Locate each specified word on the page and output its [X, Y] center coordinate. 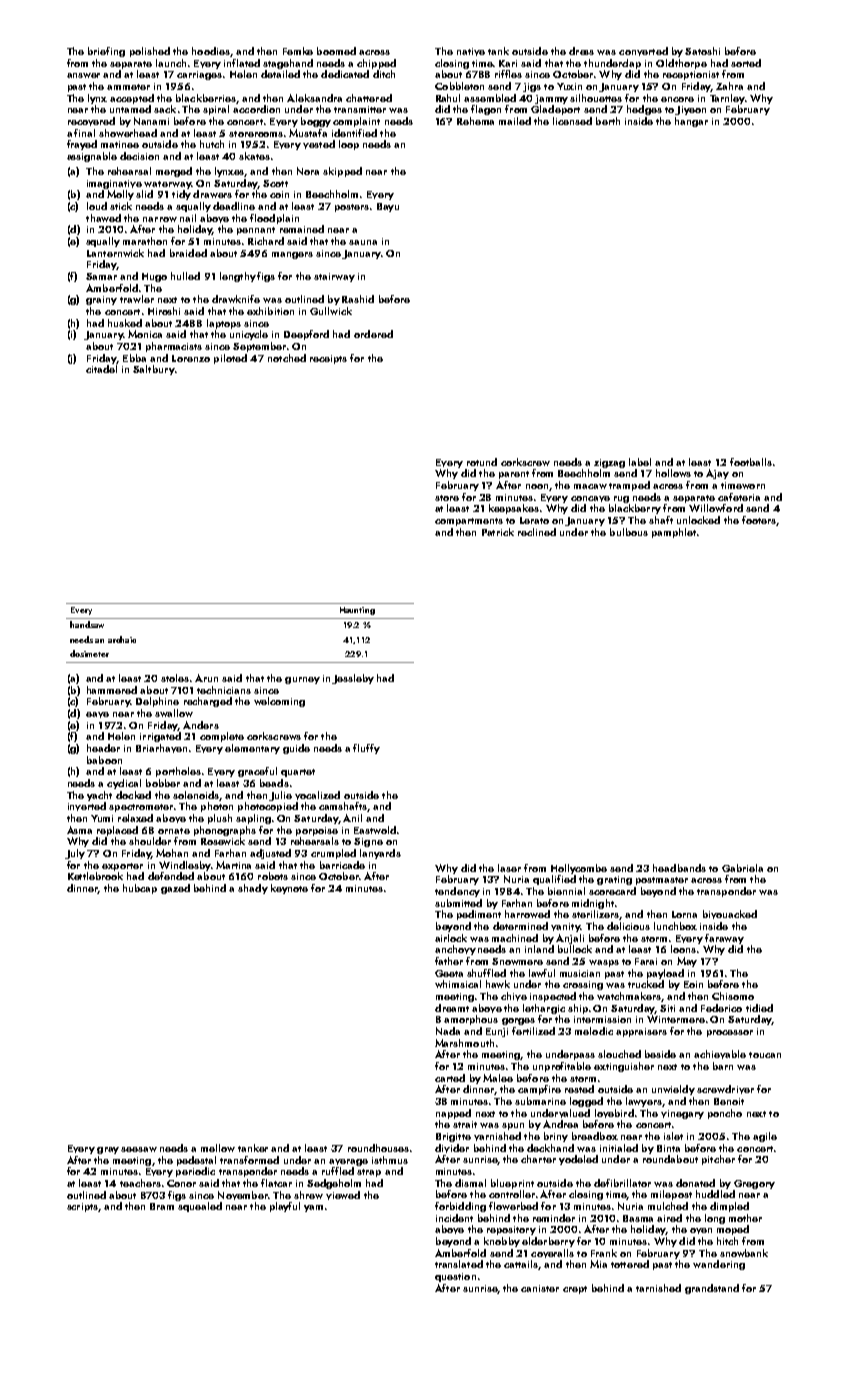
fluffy [366, 749]
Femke [298, 51]
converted [643, 51]
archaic [122, 639]
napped [453, 1114]
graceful [257, 772]
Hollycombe [579, 869]
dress [581, 51]
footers [759, 520]
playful [285, 1207]
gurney [302, 680]
